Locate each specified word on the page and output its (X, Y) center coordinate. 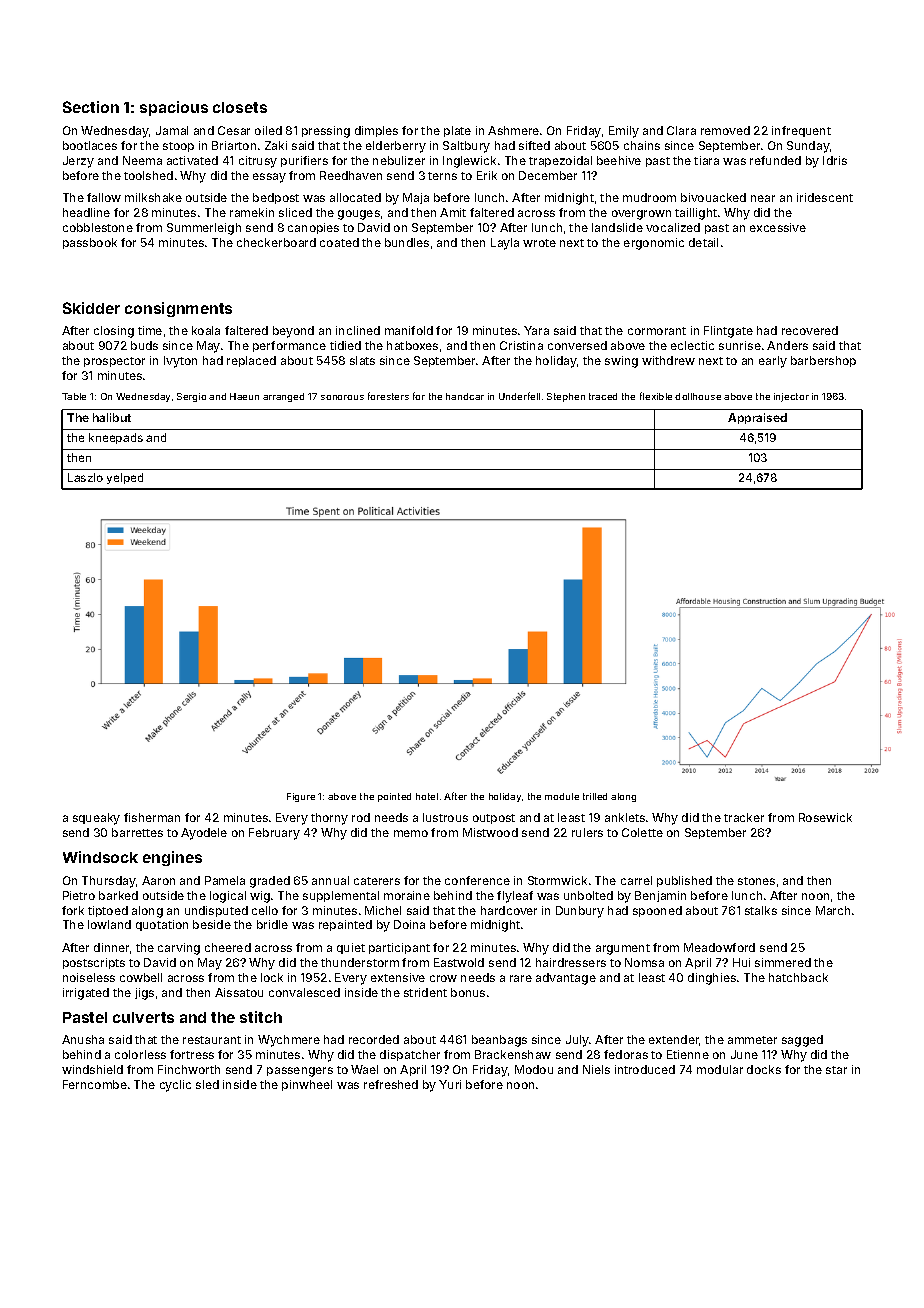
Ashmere (513, 130)
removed (725, 130)
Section (91, 107)
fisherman (152, 817)
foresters (388, 396)
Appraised (757, 418)
